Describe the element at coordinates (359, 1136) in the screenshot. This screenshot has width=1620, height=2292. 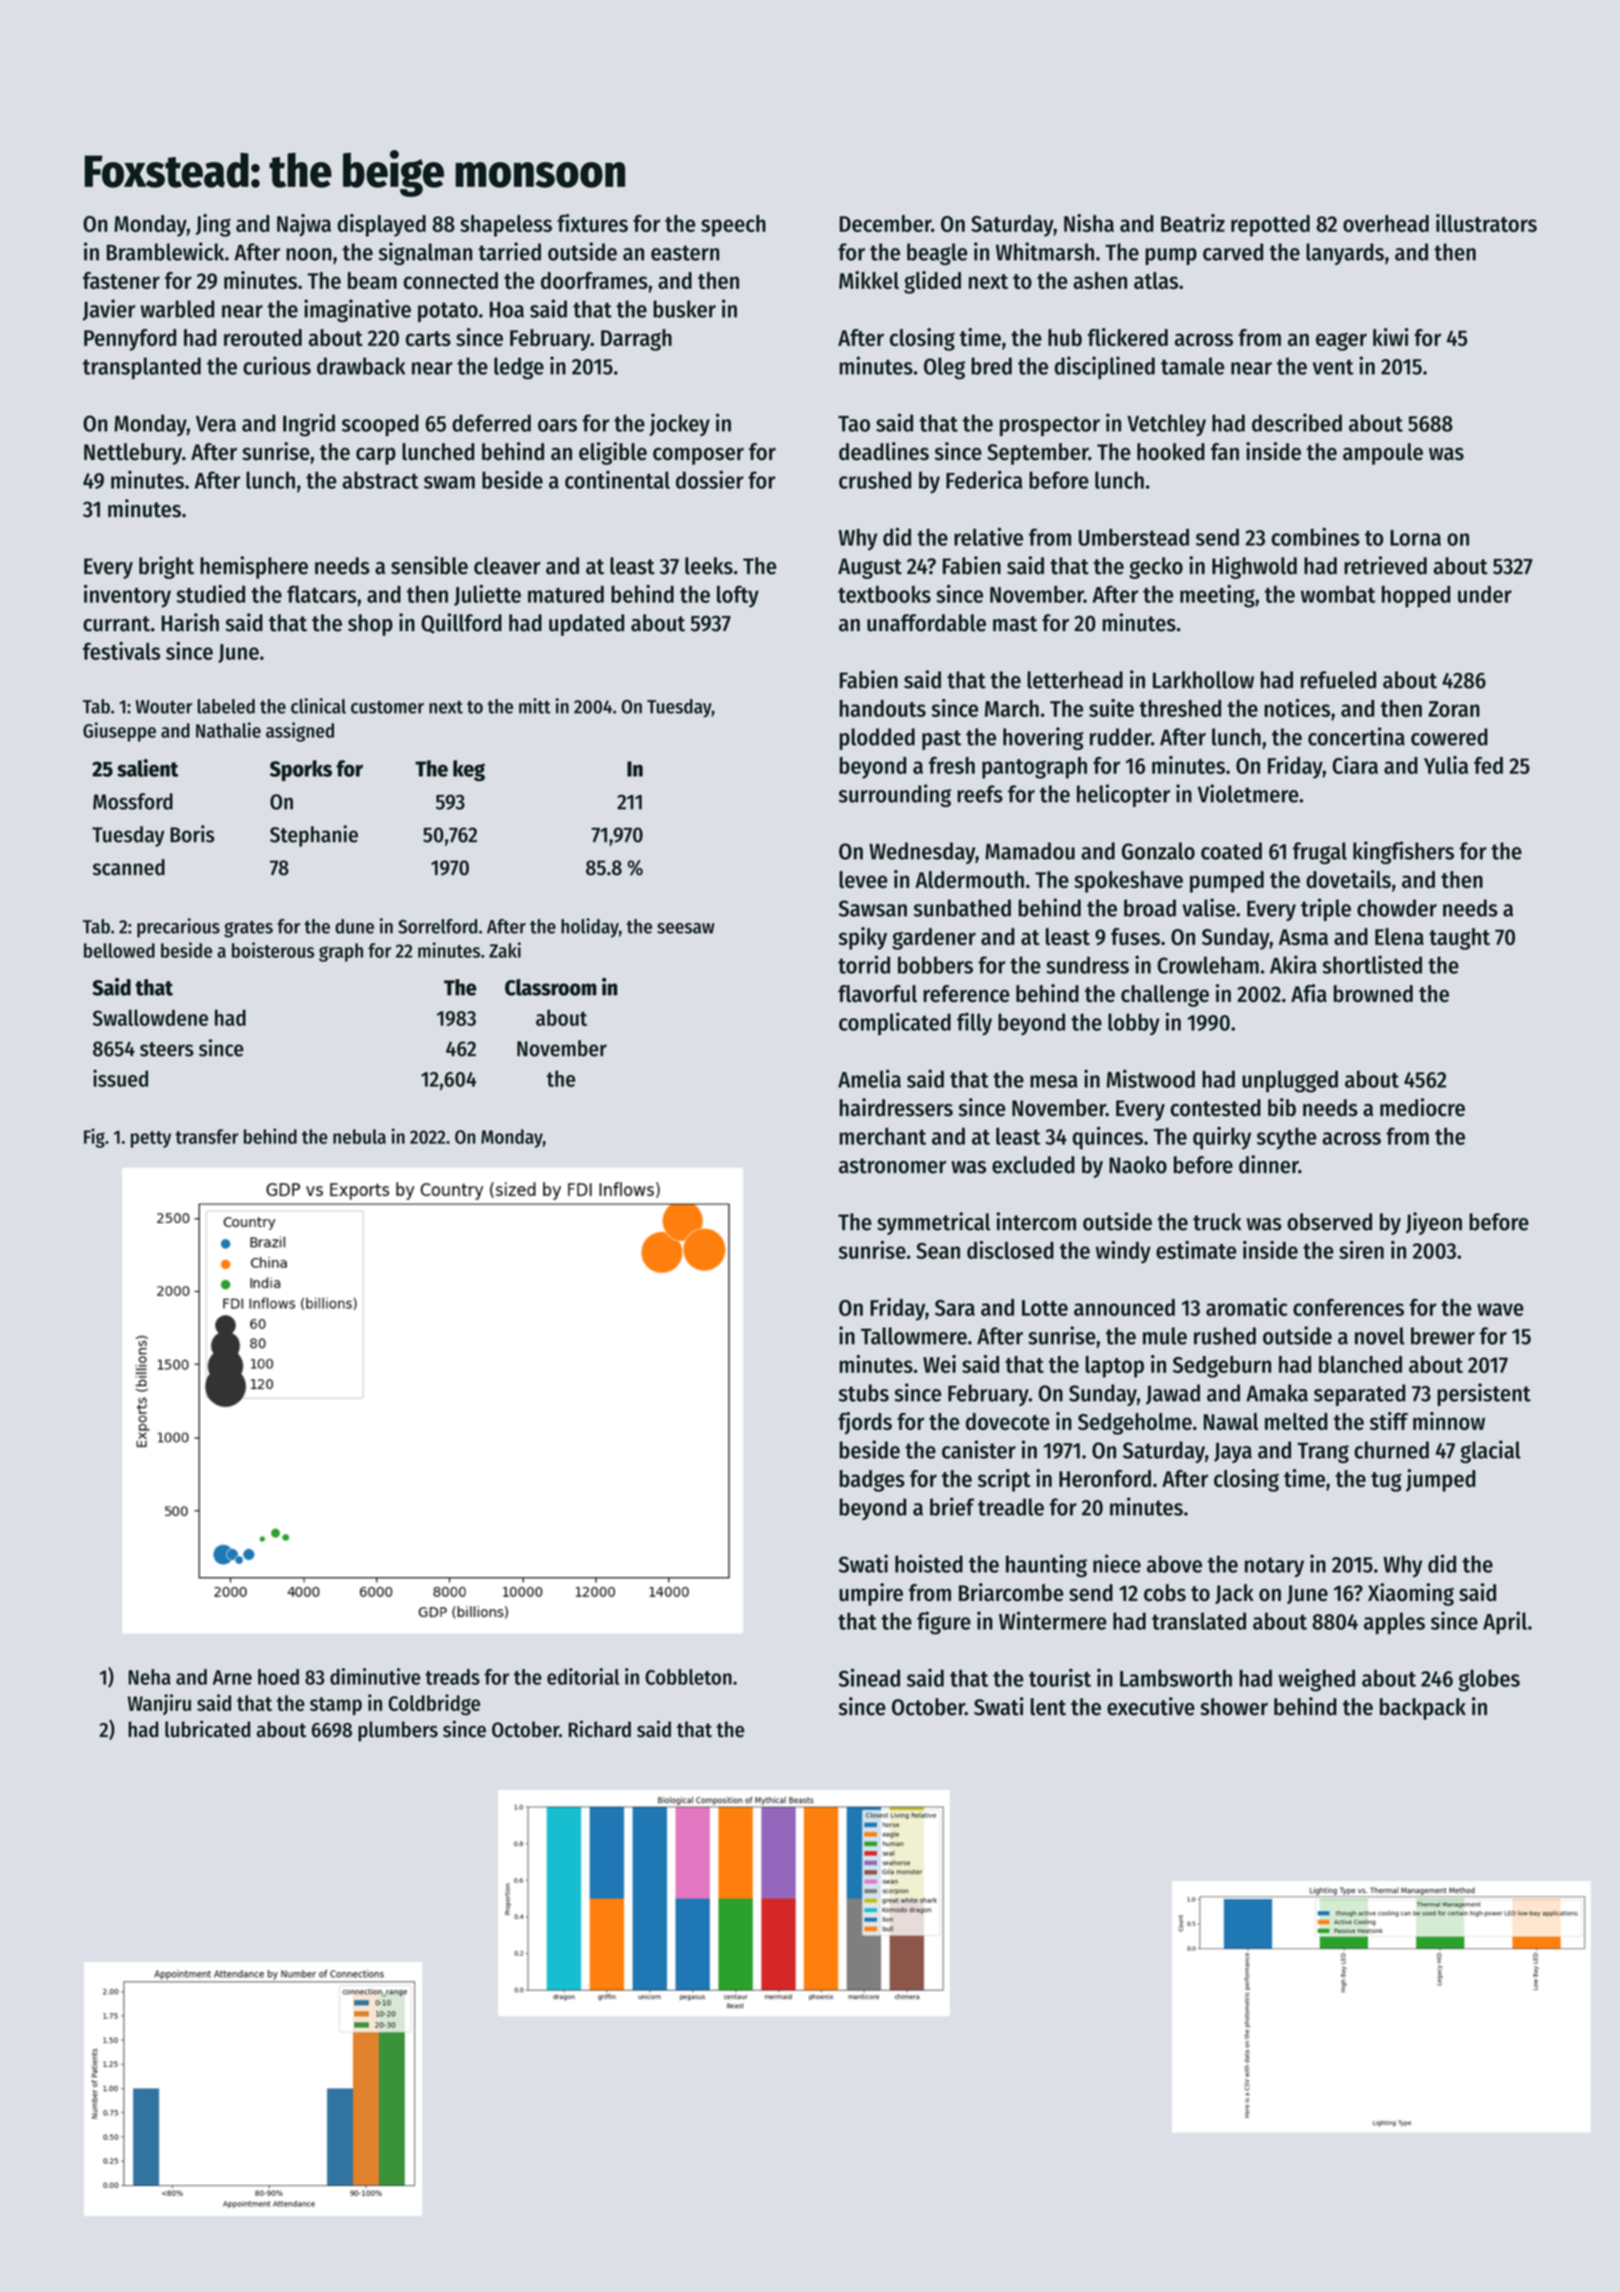
I see `nebula` at that location.
